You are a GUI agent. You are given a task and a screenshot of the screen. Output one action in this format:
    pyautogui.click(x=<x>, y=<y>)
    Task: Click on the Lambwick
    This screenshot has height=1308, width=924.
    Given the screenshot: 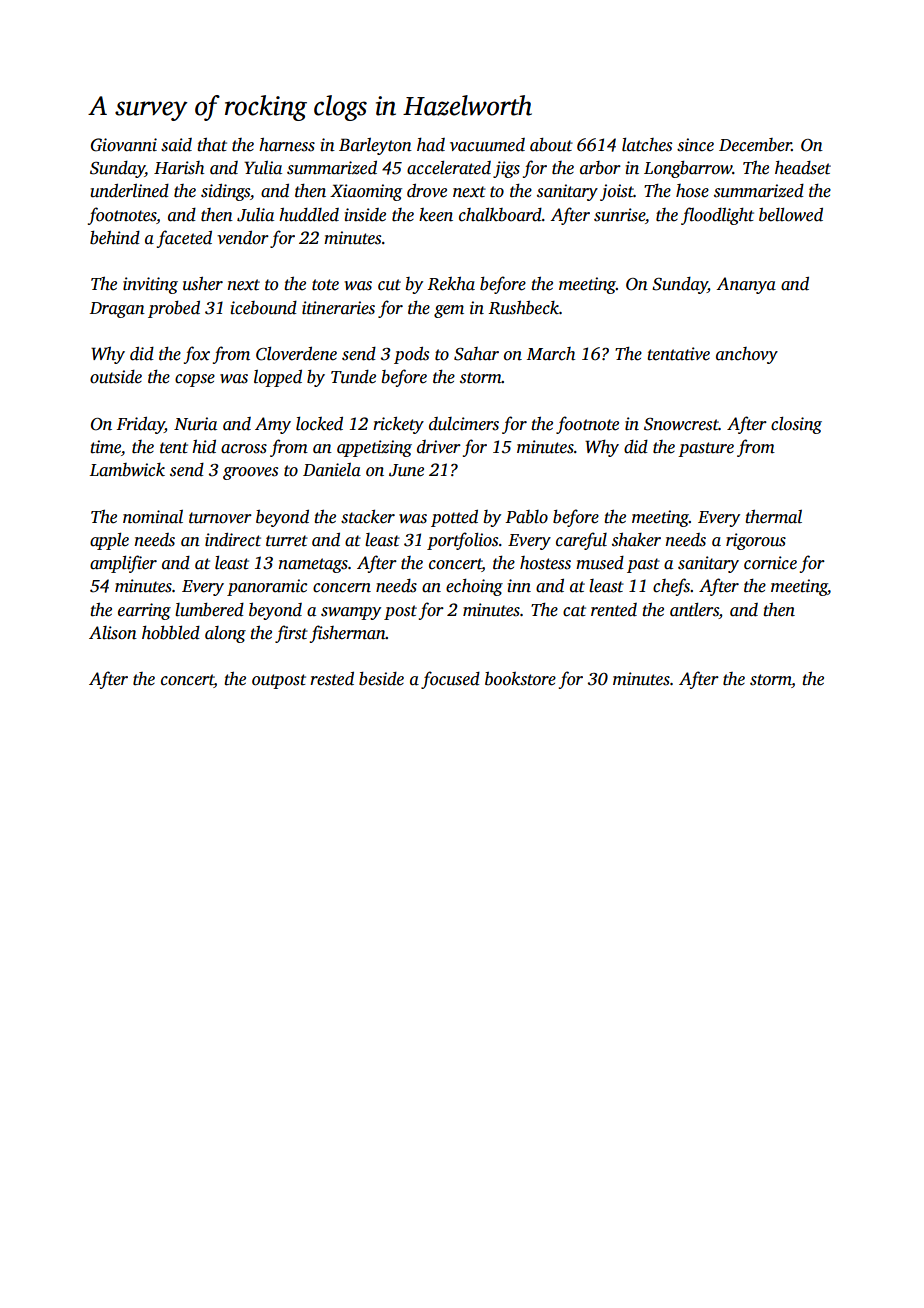 What is the action you would take?
    pyautogui.click(x=127, y=470)
